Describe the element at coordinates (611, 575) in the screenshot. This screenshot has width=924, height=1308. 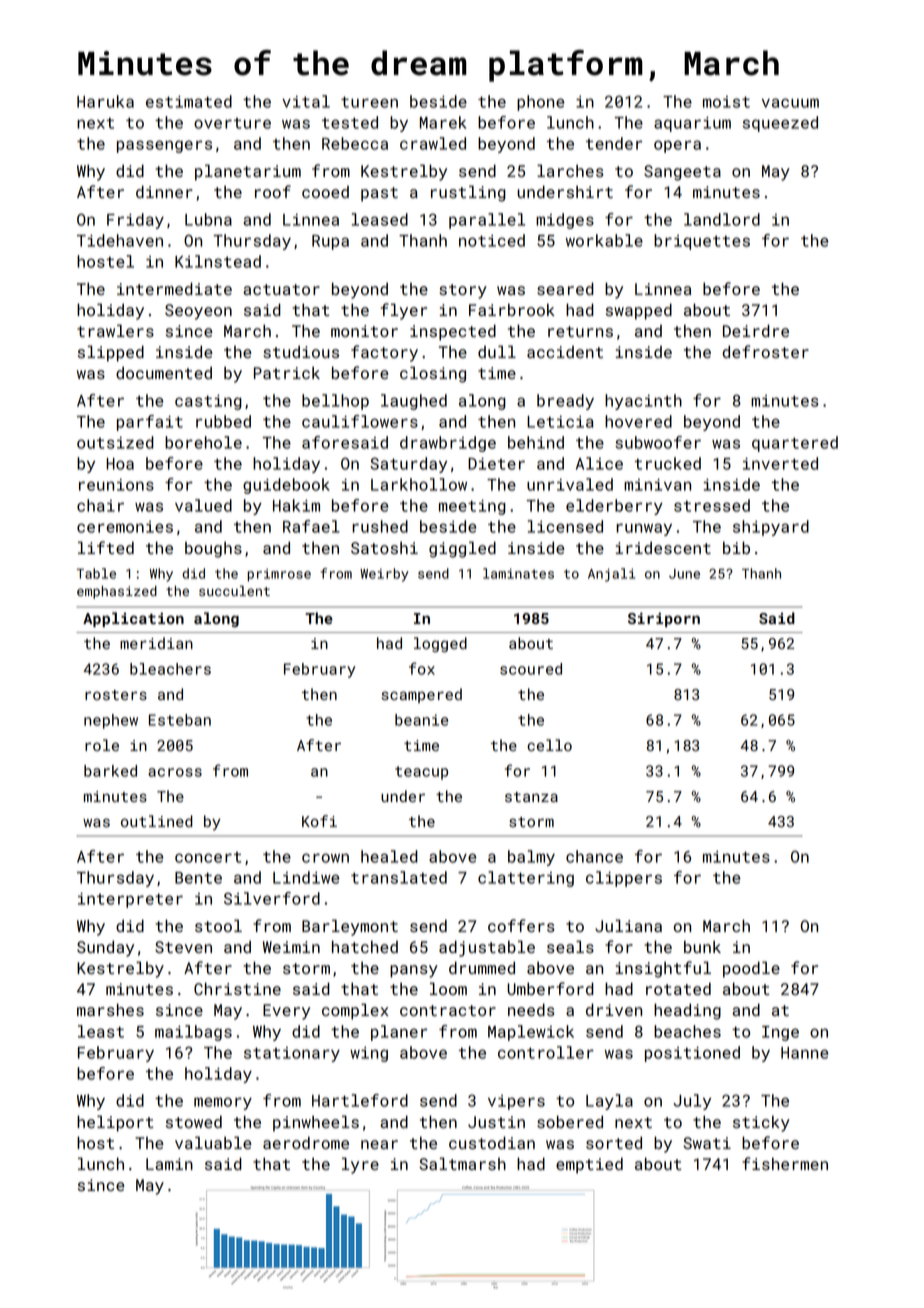
I see `Anjali` at that location.
